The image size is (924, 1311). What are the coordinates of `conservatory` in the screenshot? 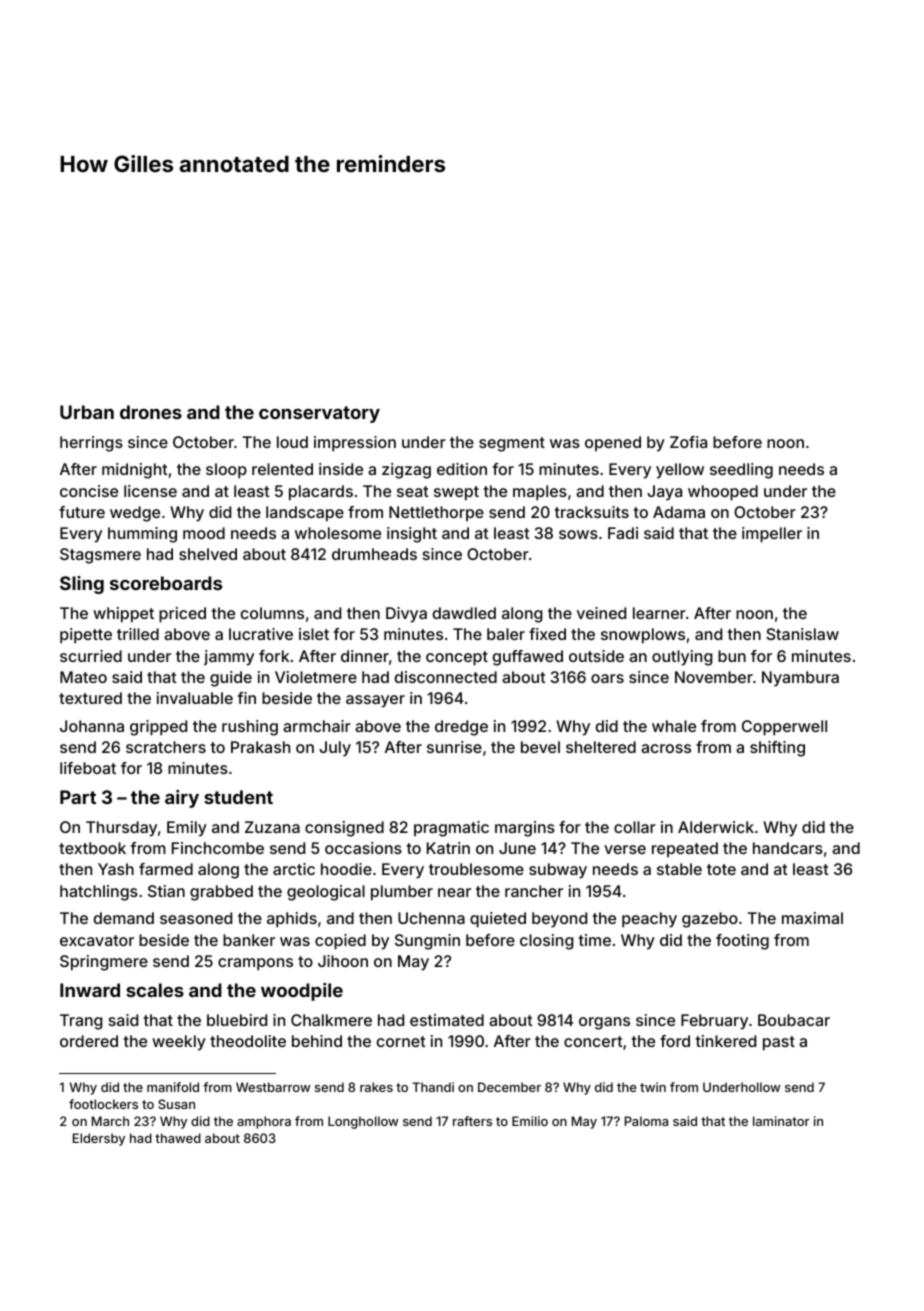 It's located at (319, 414).
